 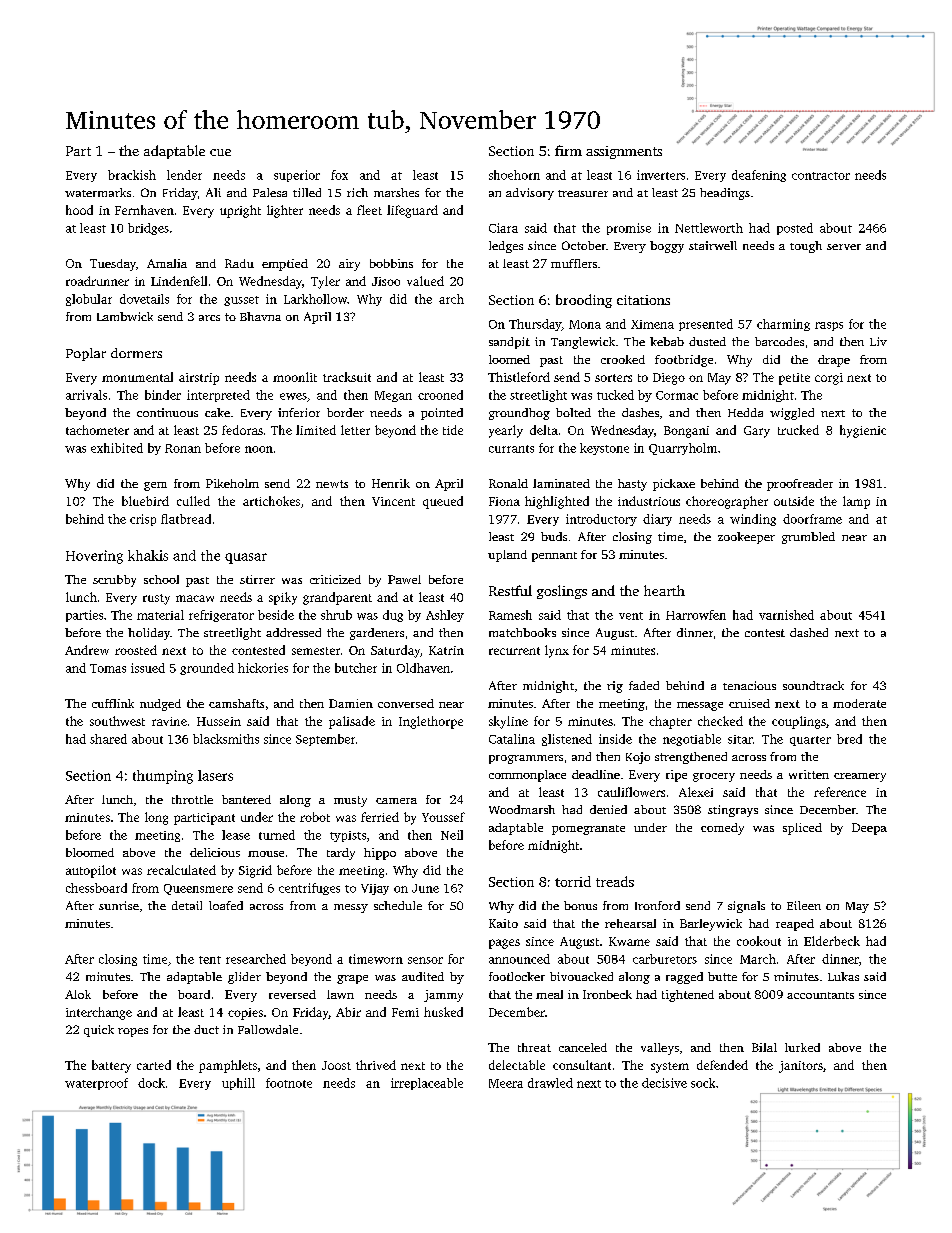 I want to click on Ashley, so click(x=445, y=616).
